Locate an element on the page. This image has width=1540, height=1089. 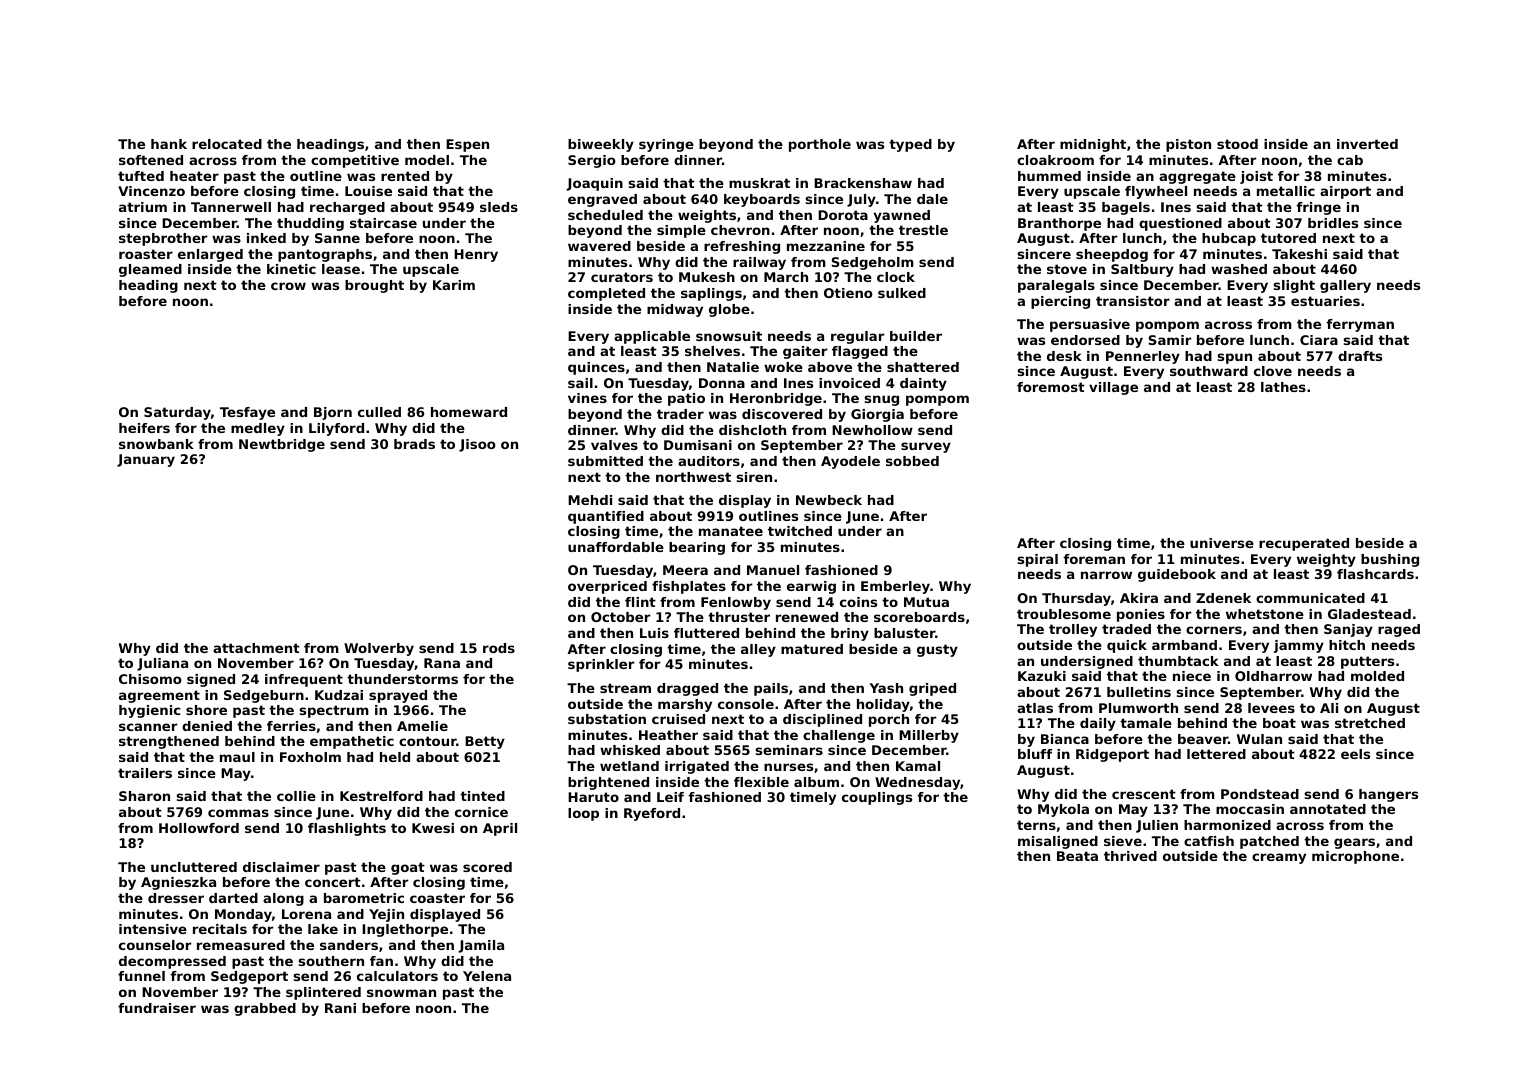
scheduled is located at coordinates (605, 215).
